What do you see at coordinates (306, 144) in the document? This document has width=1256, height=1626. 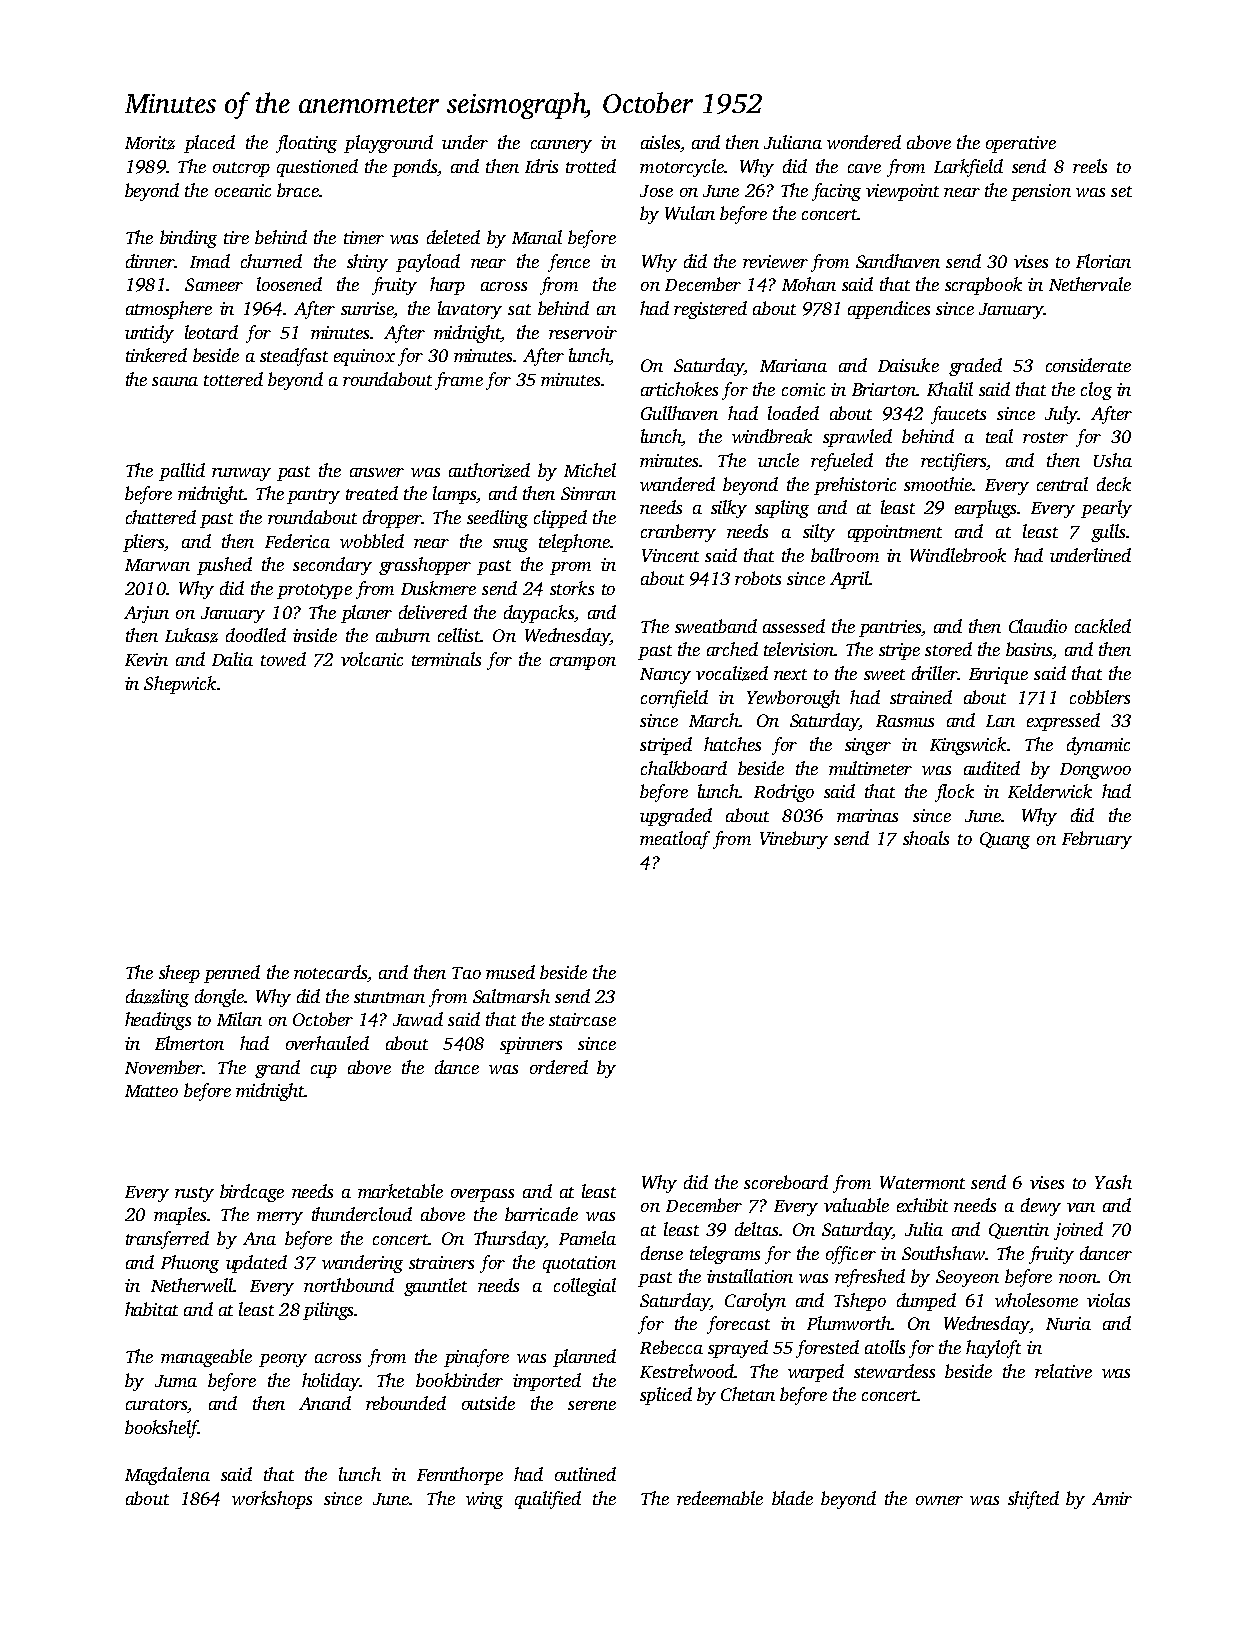 I see `floating` at bounding box center [306, 144].
